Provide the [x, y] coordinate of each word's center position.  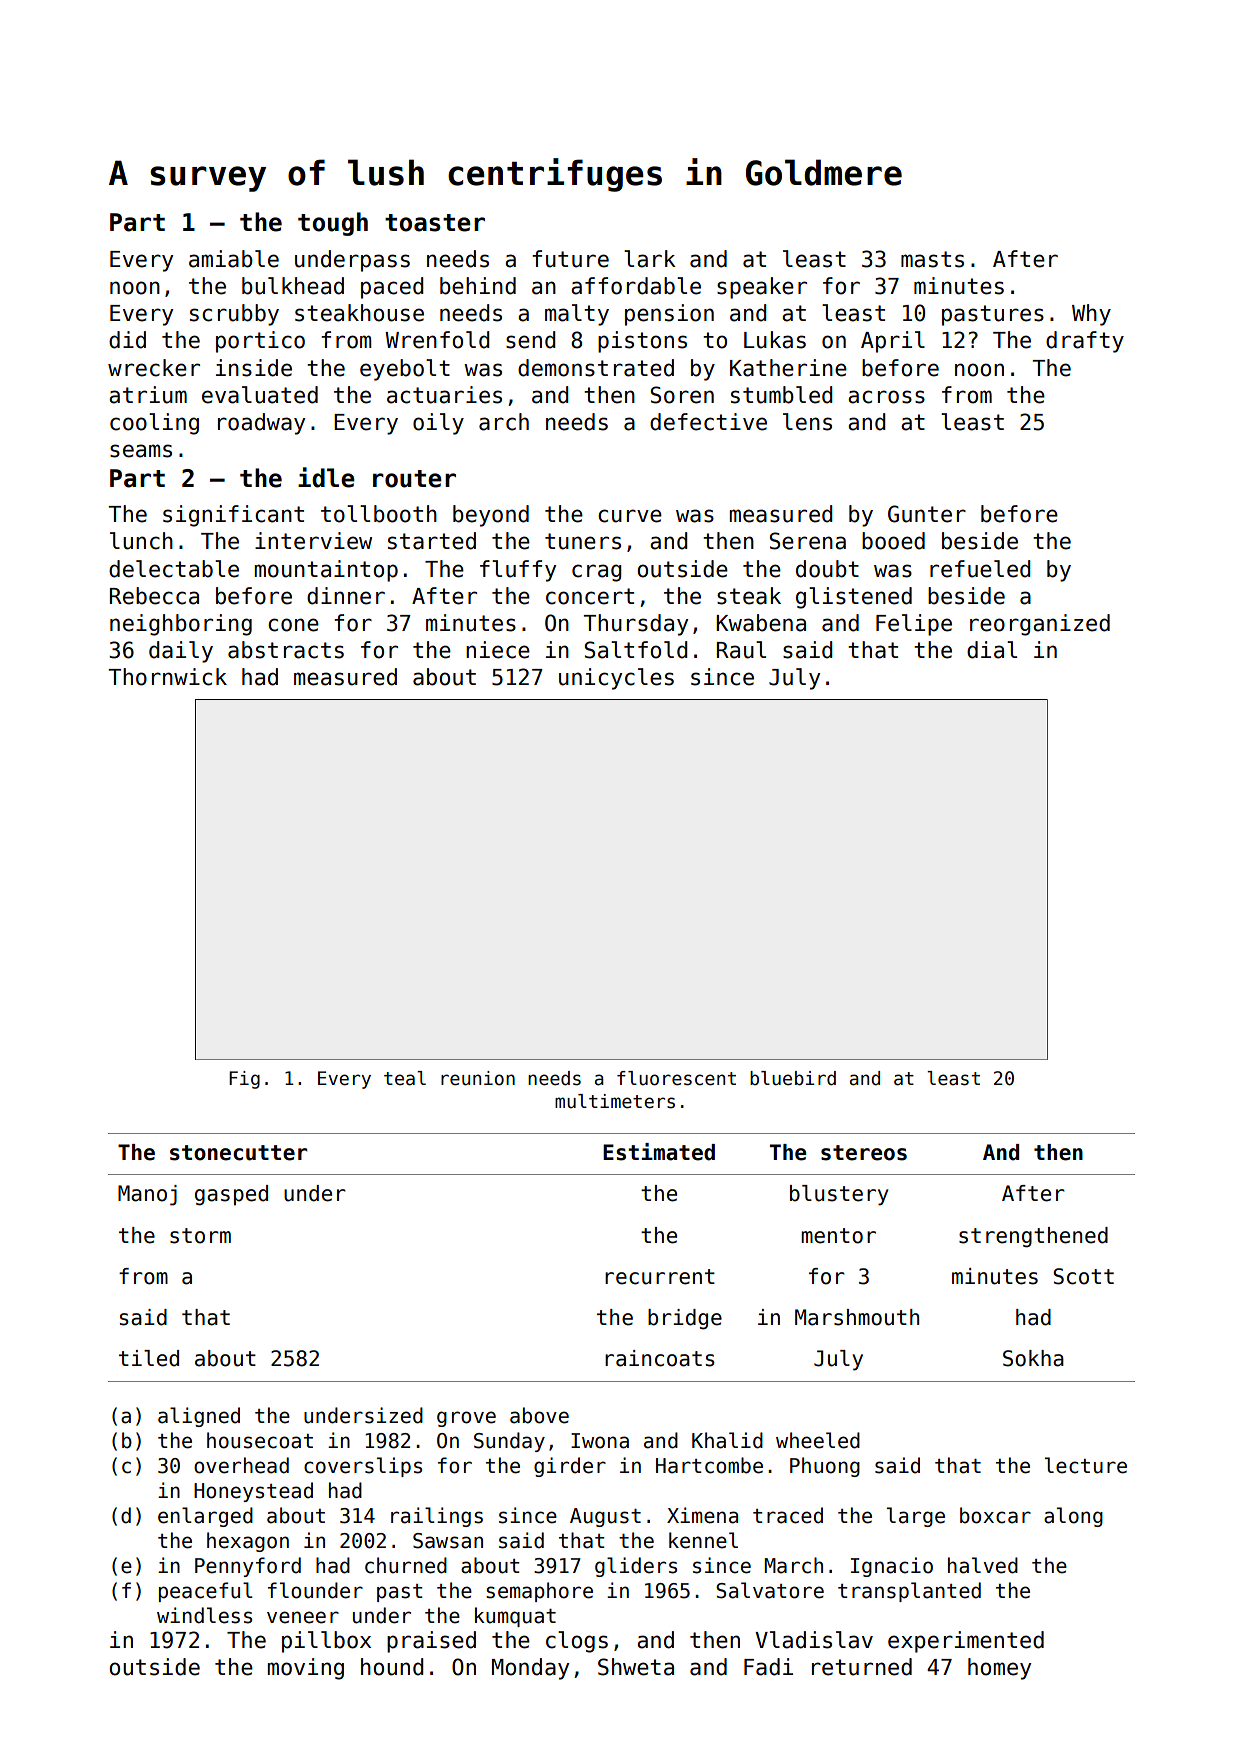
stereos [864, 1153]
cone [293, 625]
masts [932, 259]
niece [498, 650]
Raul [741, 650]
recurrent [660, 1277]
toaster [435, 223]
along [1073, 1517]
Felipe [914, 625]
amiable [234, 259]
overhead [241, 1465]
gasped [231, 1195]
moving [305, 1669]
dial [992, 650]
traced [788, 1515]
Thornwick [167, 677]
